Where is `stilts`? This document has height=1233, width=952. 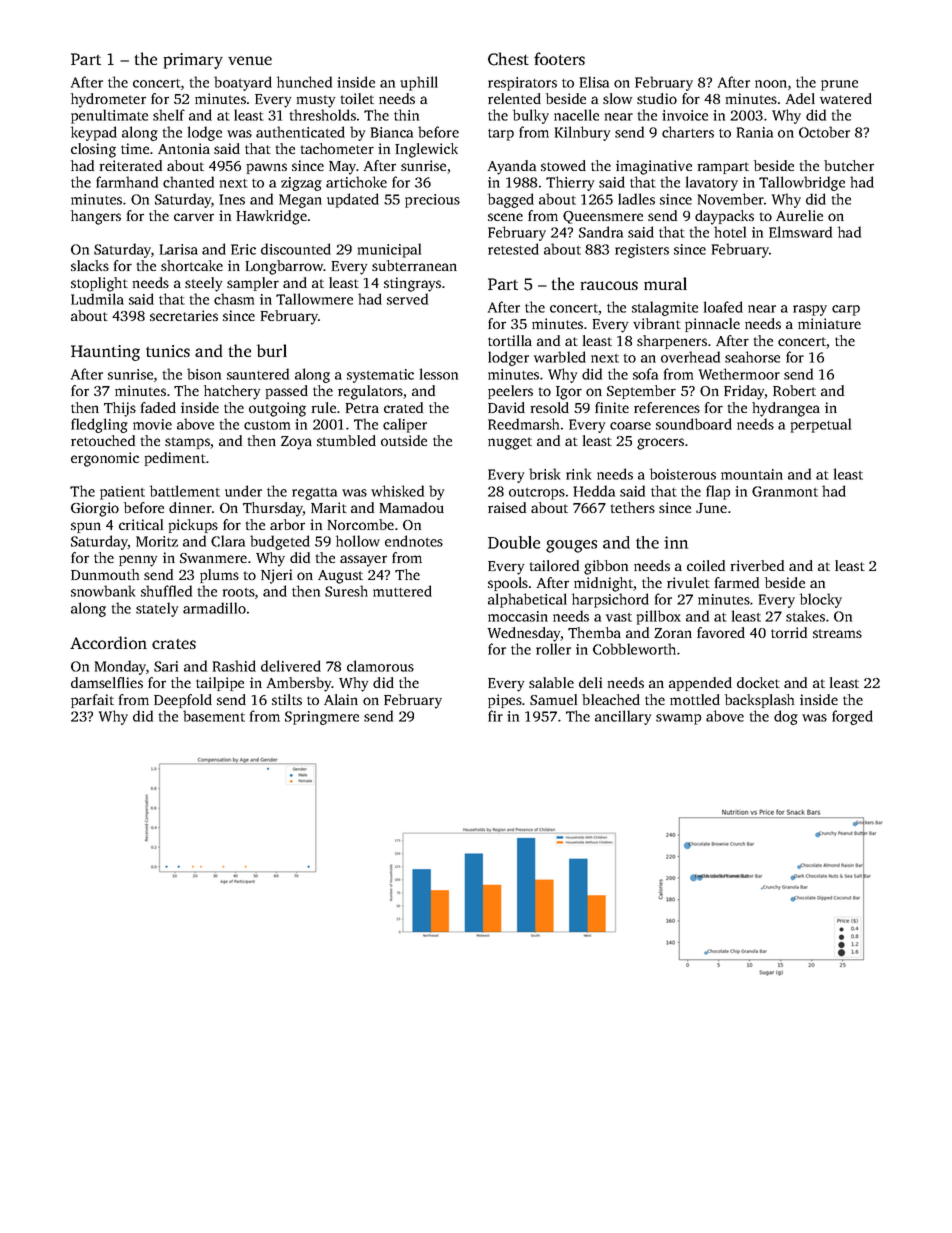
stilts is located at coordinates (287, 699).
